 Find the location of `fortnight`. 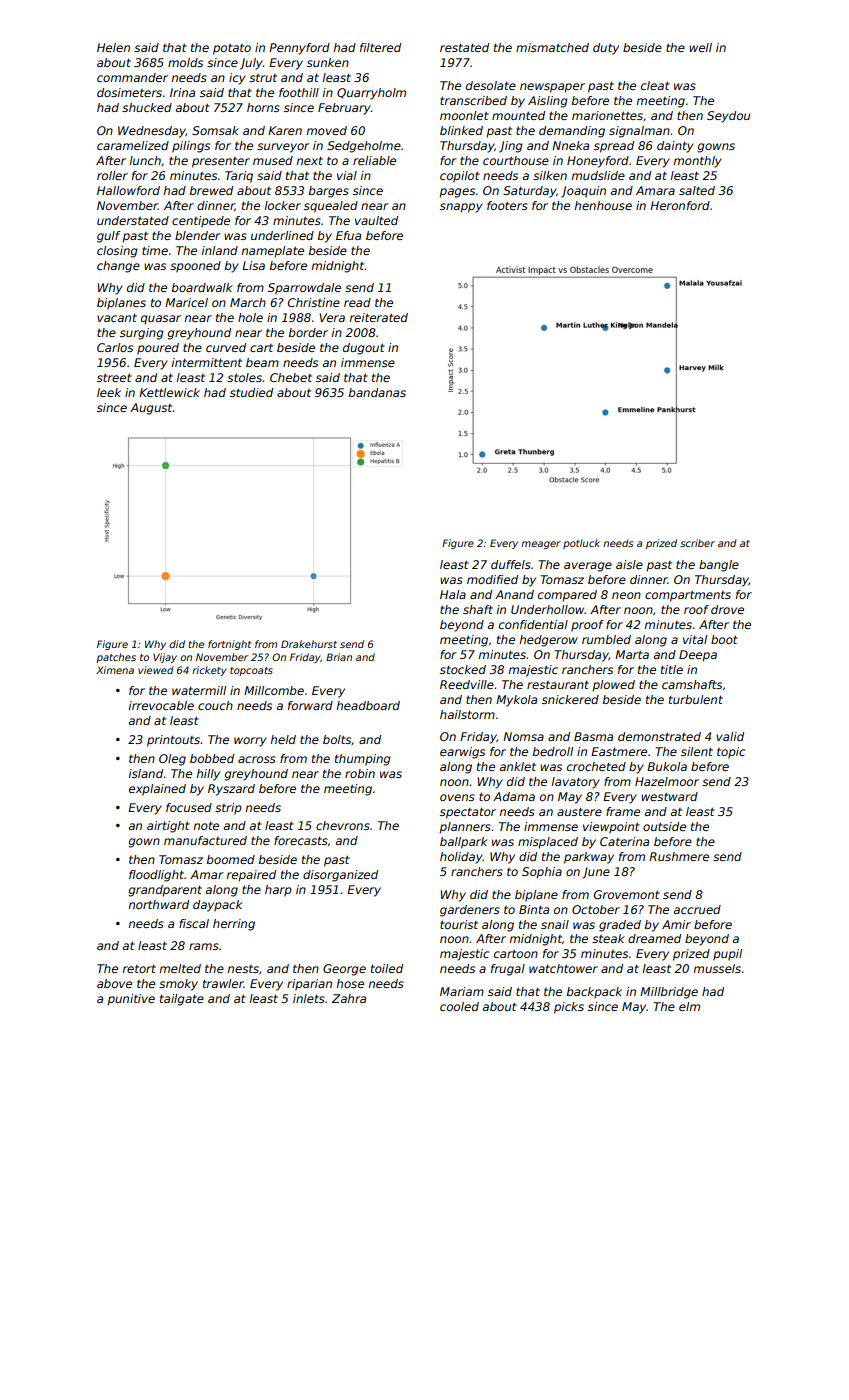

fortnight is located at coordinates (230, 645).
